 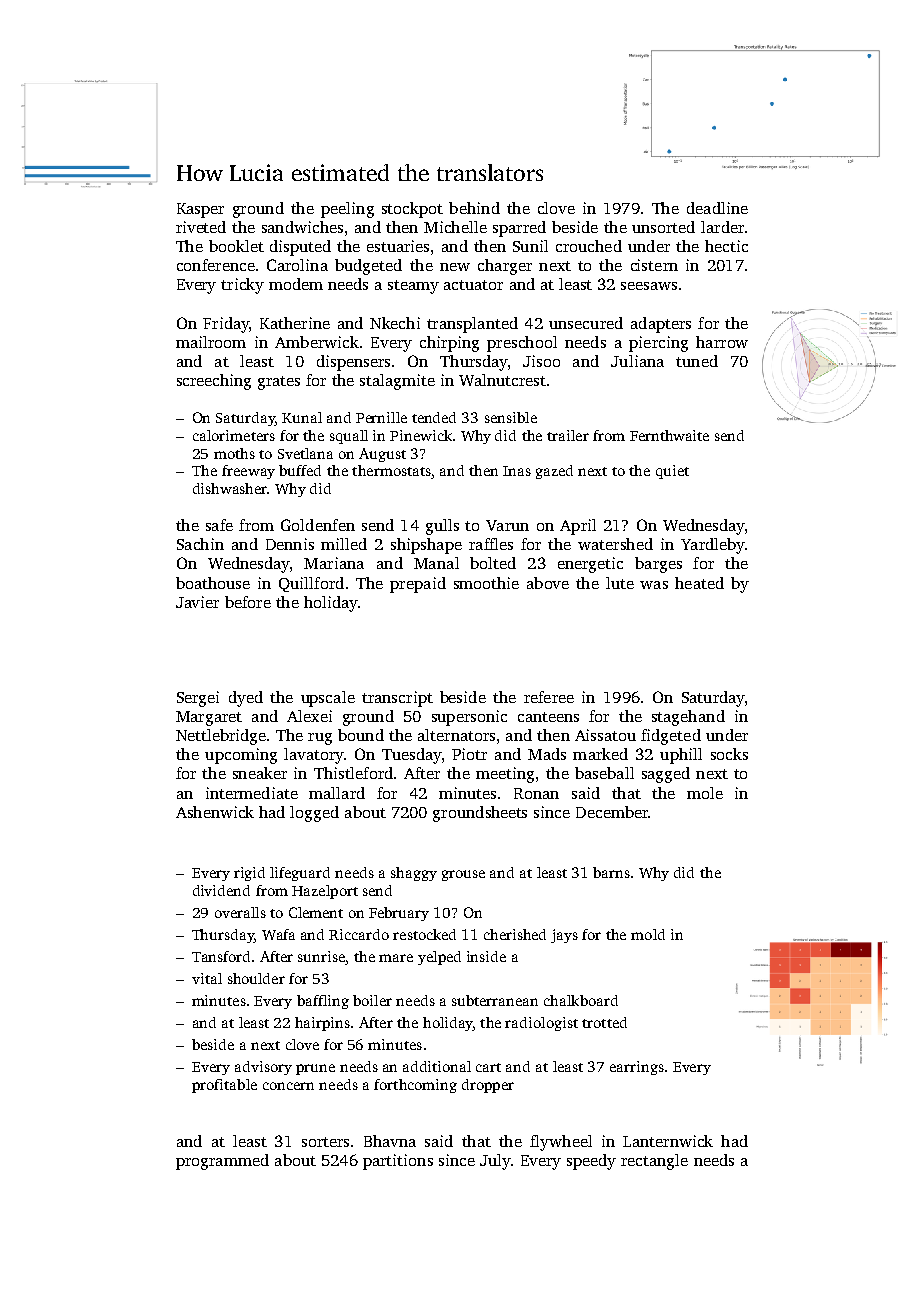 I want to click on watershed, so click(x=615, y=544).
